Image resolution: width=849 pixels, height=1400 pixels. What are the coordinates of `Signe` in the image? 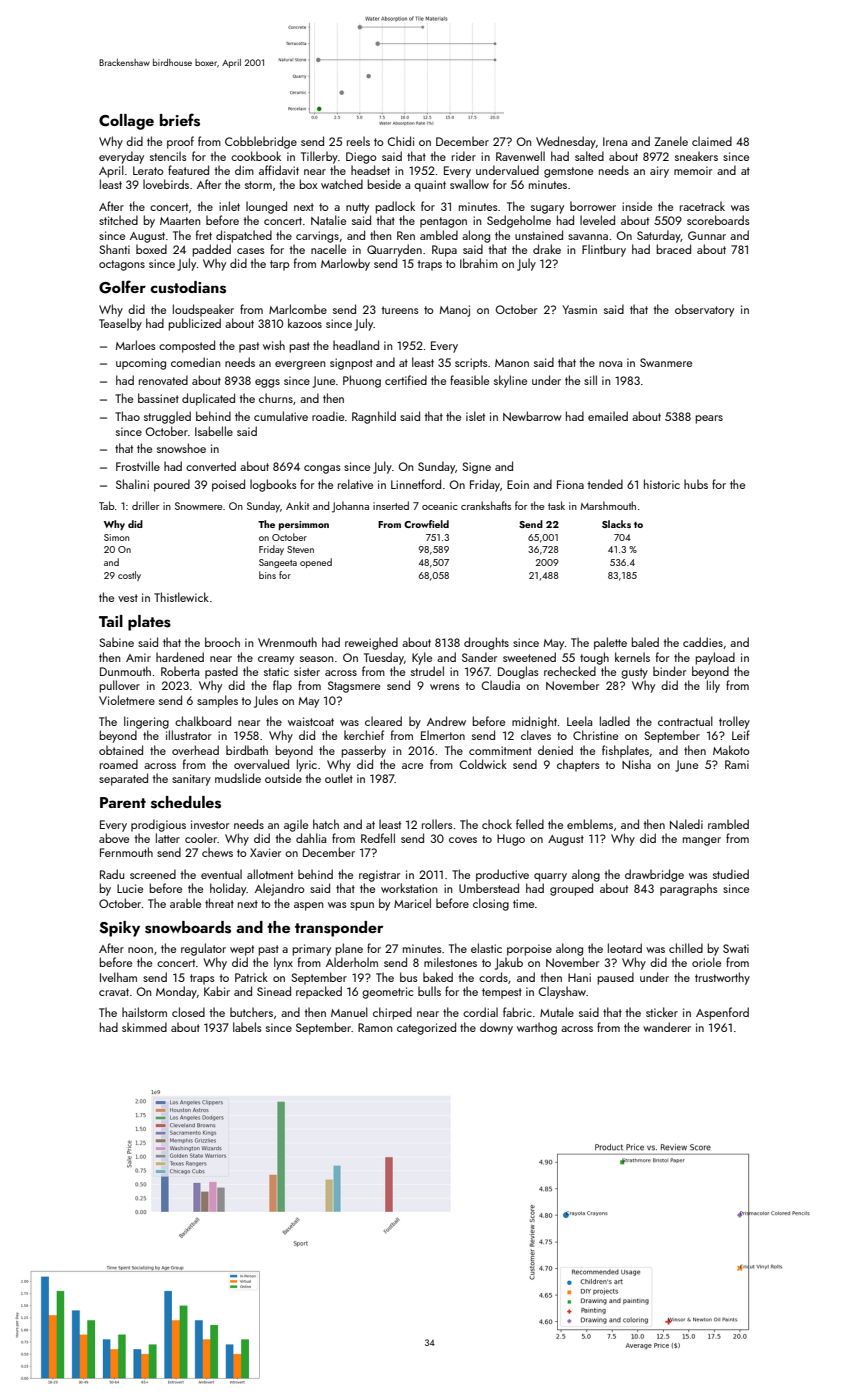 It's located at (476, 468).
